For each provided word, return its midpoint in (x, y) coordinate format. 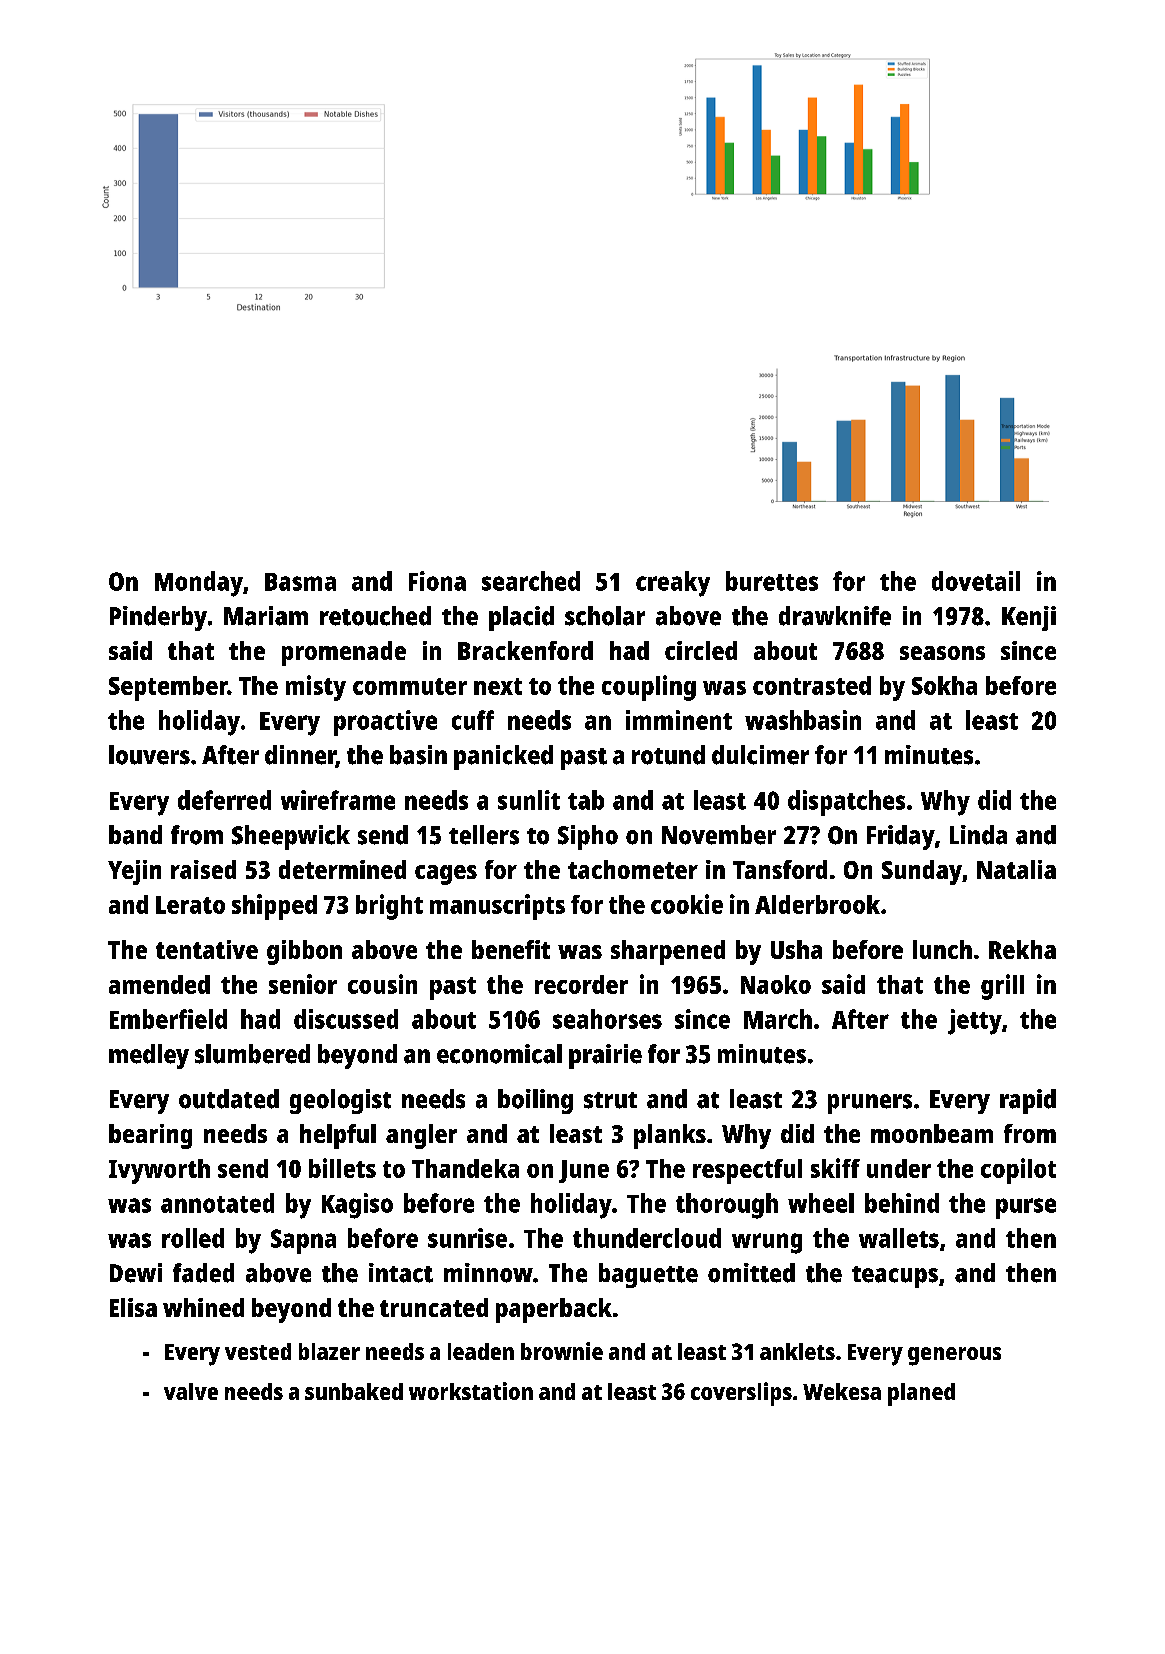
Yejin (134, 872)
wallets (899, 1238)
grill (1002, 987)
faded (203, 1273)
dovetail (976, 581)
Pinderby (158, 618)
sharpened (668, 952)
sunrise (467, 1238)
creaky (673, 584)
